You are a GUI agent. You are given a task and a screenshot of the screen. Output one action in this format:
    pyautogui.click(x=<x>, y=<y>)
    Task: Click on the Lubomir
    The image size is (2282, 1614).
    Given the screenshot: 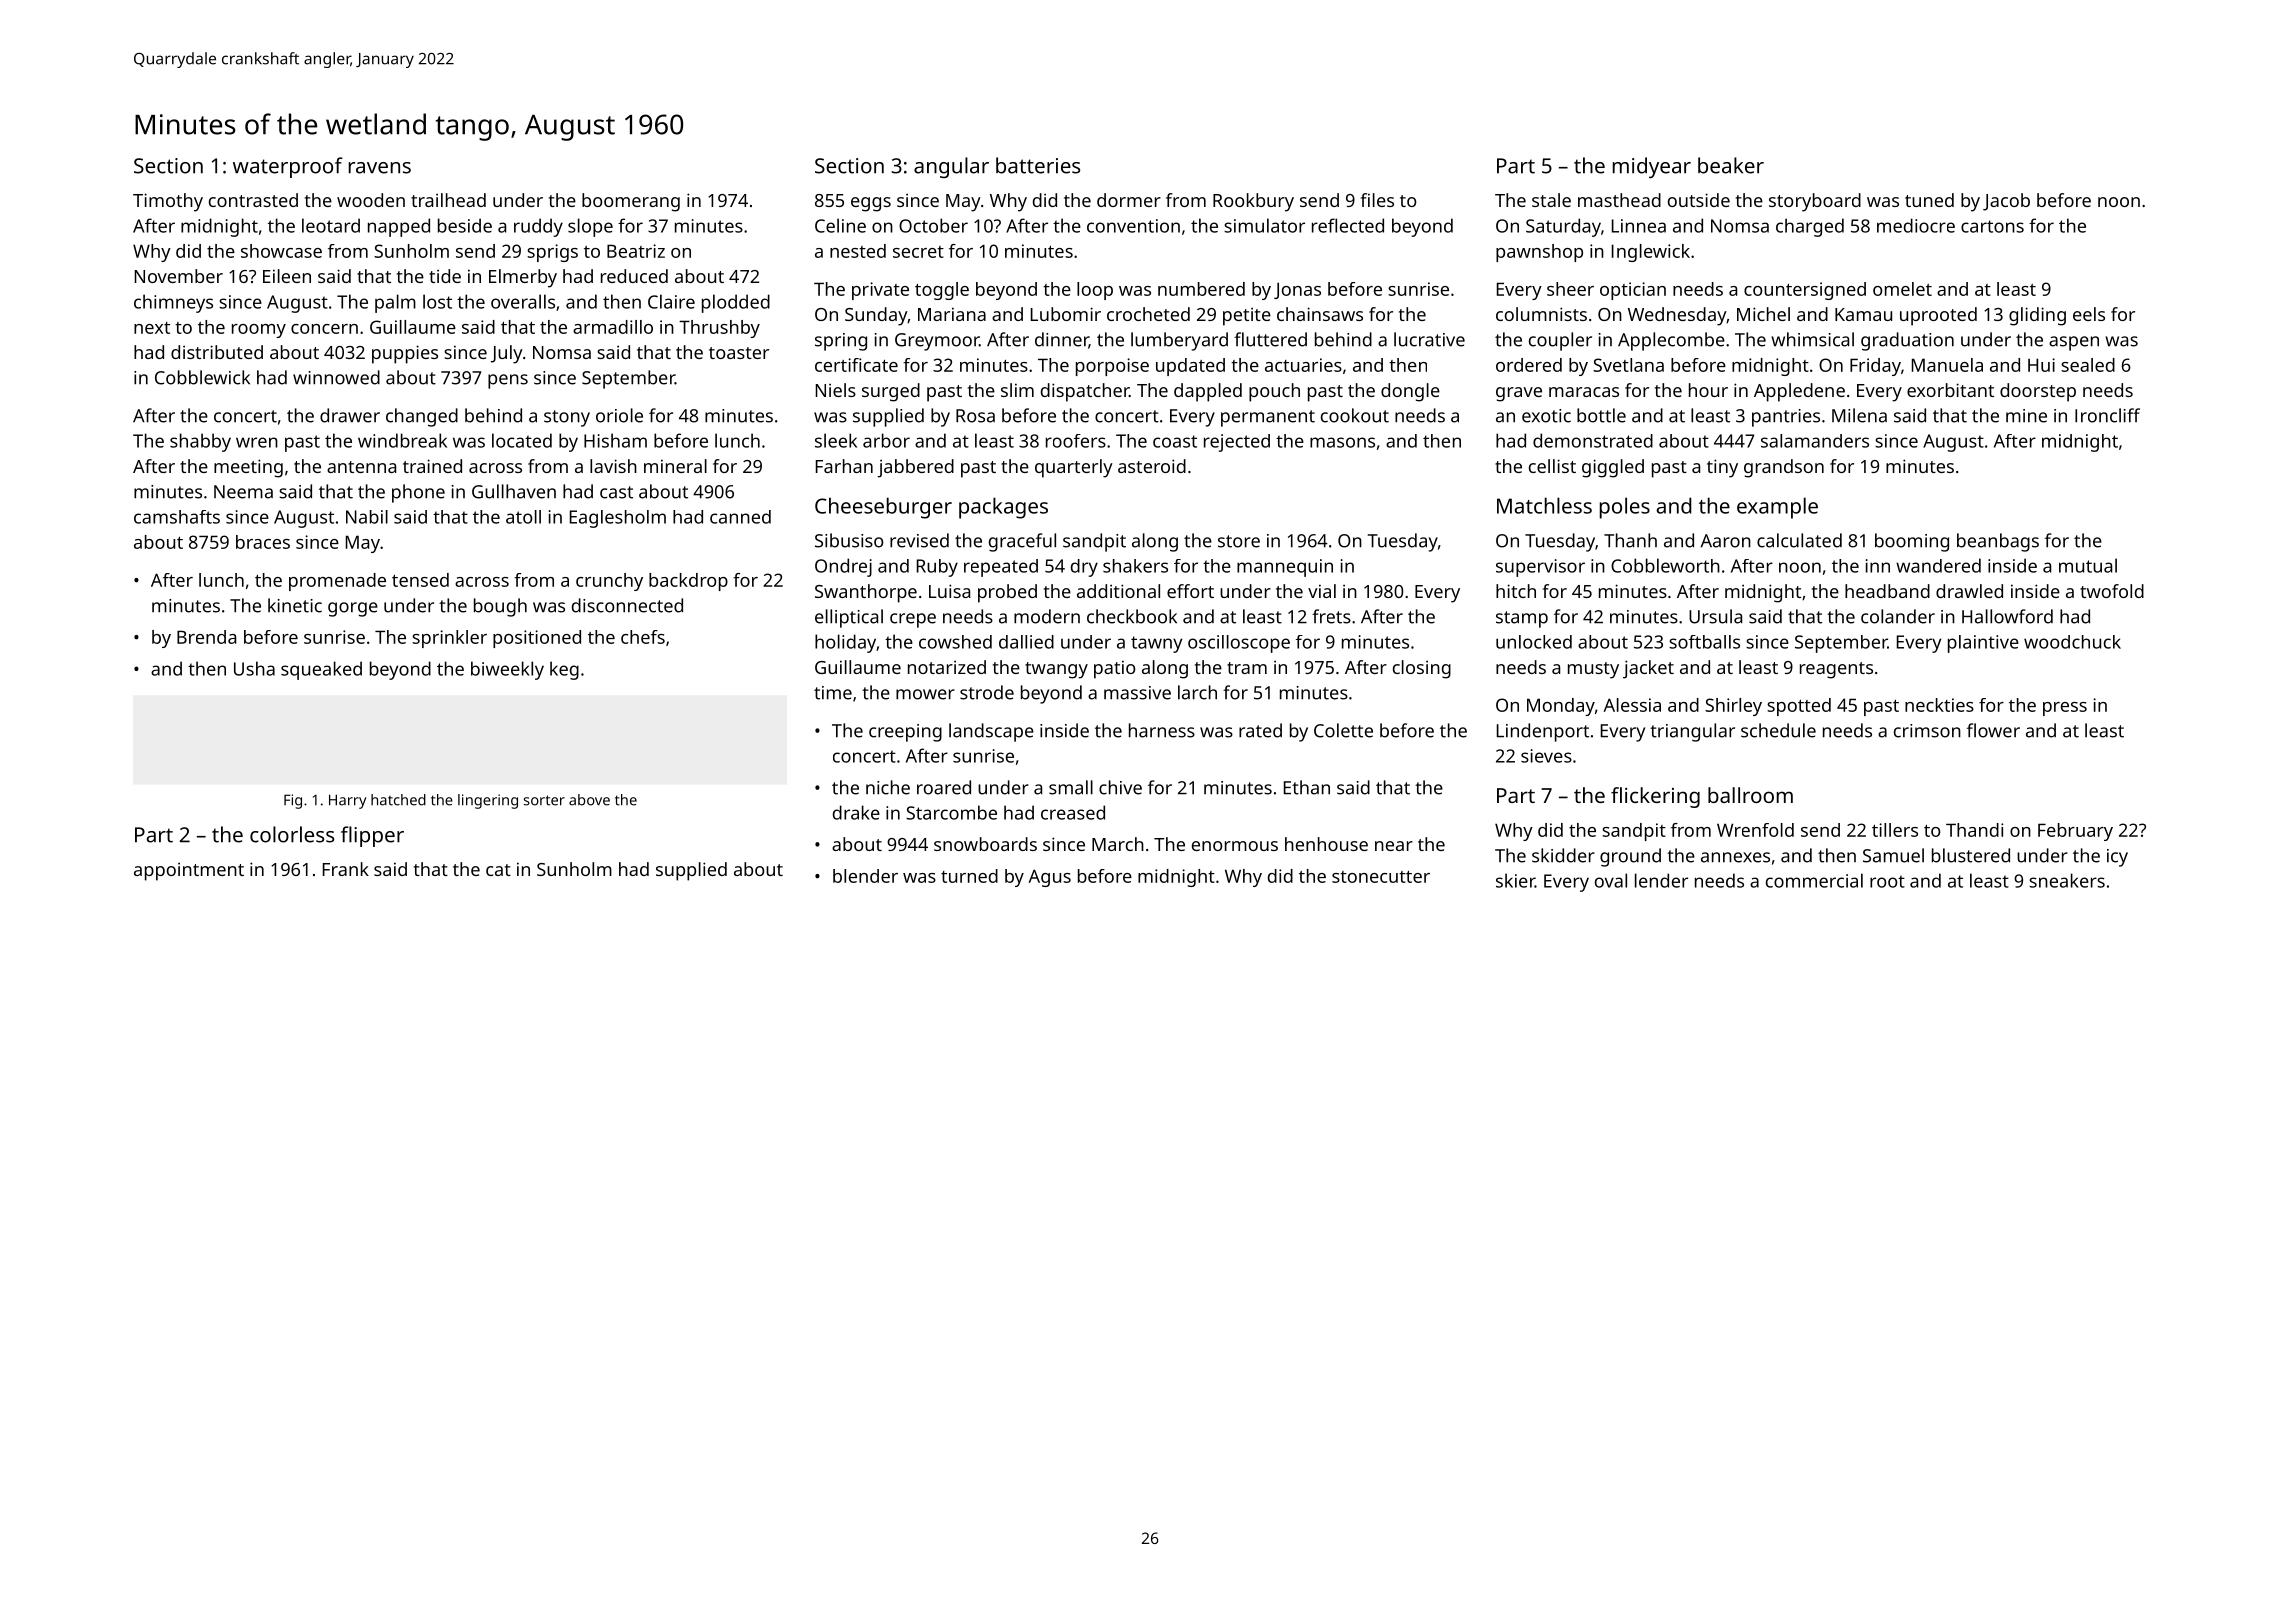 What is the action you would take?
    pyautogui.click(x=1066, y=314)
